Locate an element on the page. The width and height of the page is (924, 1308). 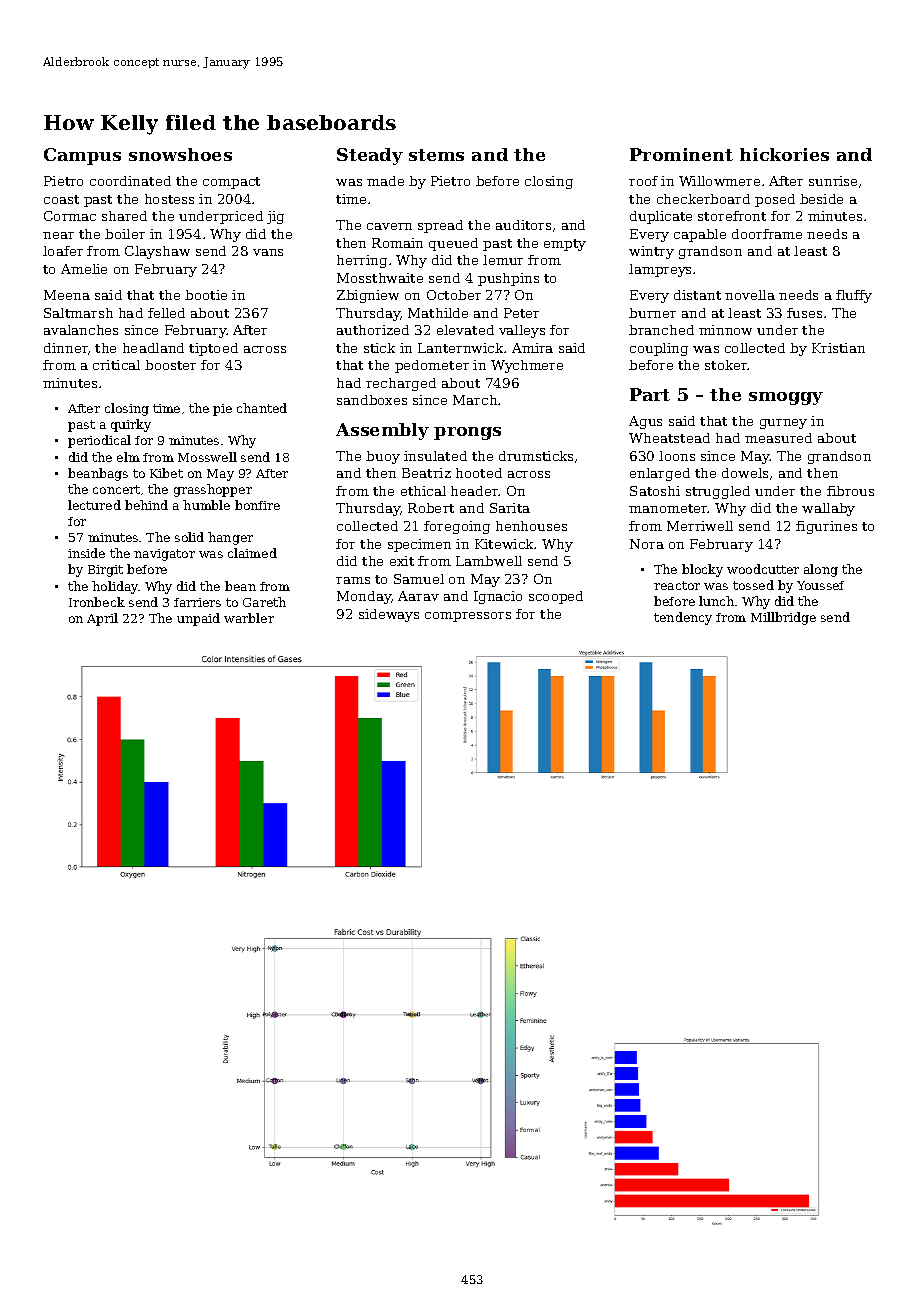
compressors is located at coordinates (468, 617).
